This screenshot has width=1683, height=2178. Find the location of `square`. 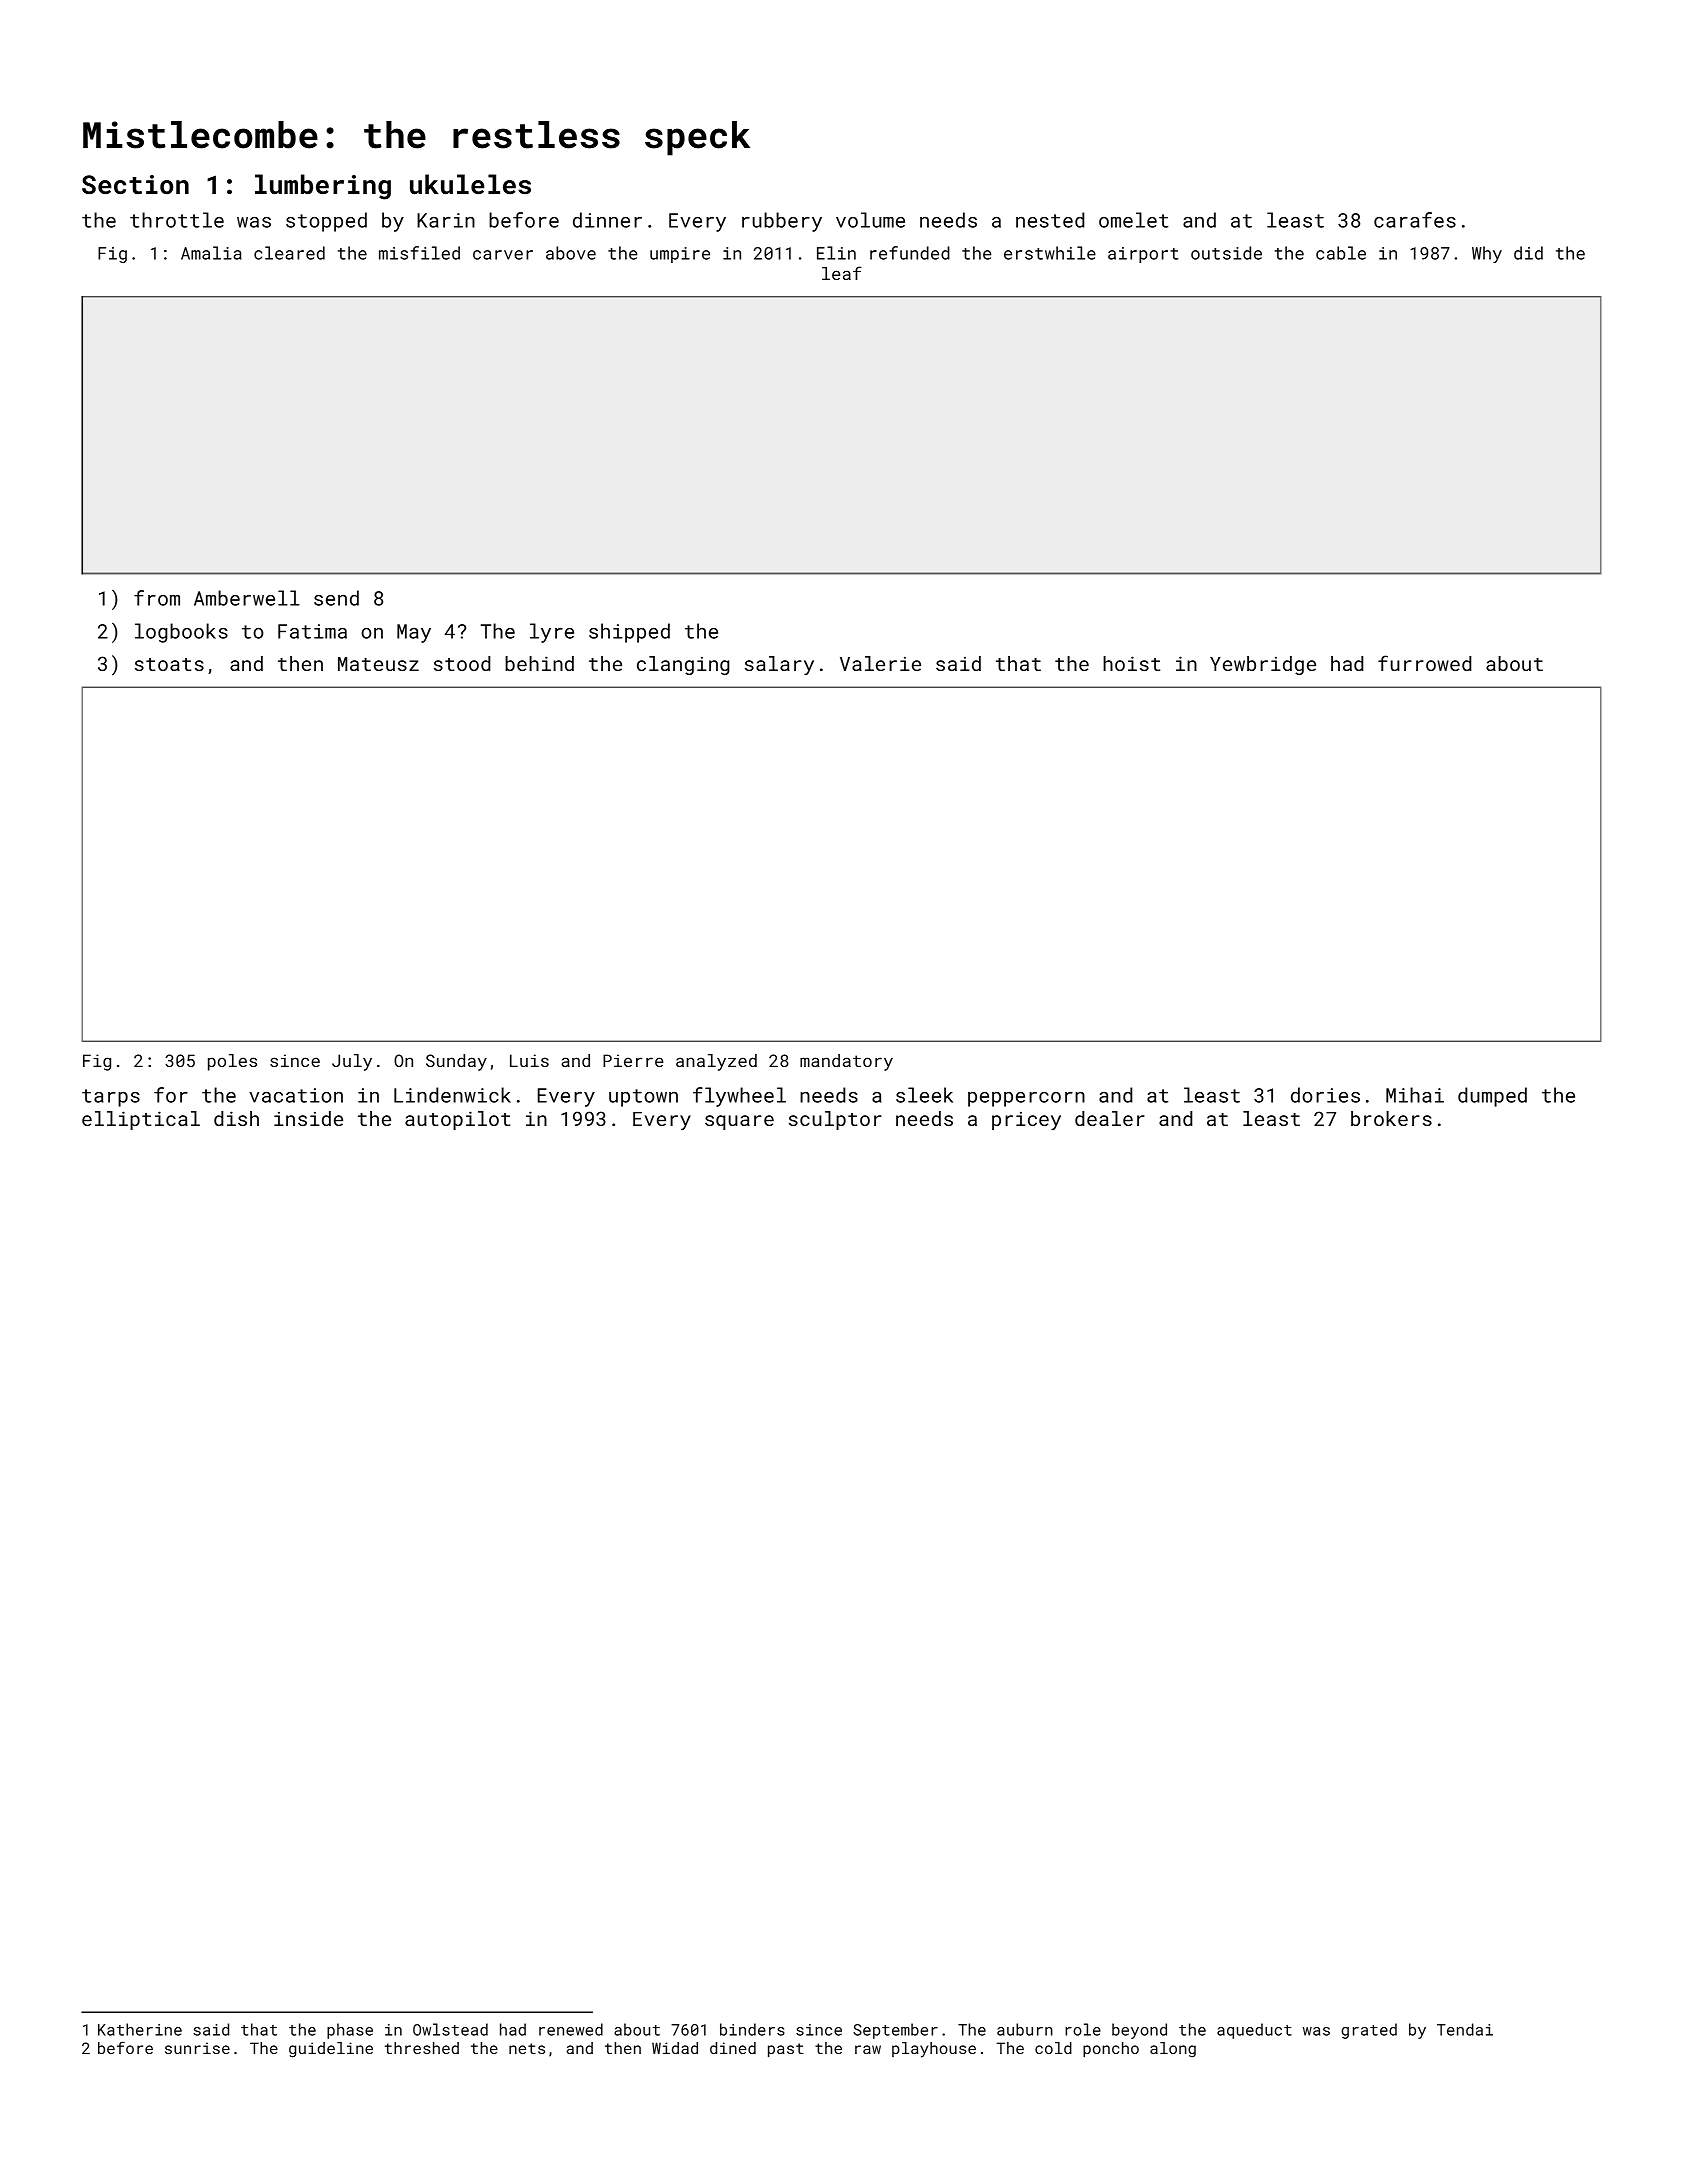

square is located at coordinates (739, 1122).
